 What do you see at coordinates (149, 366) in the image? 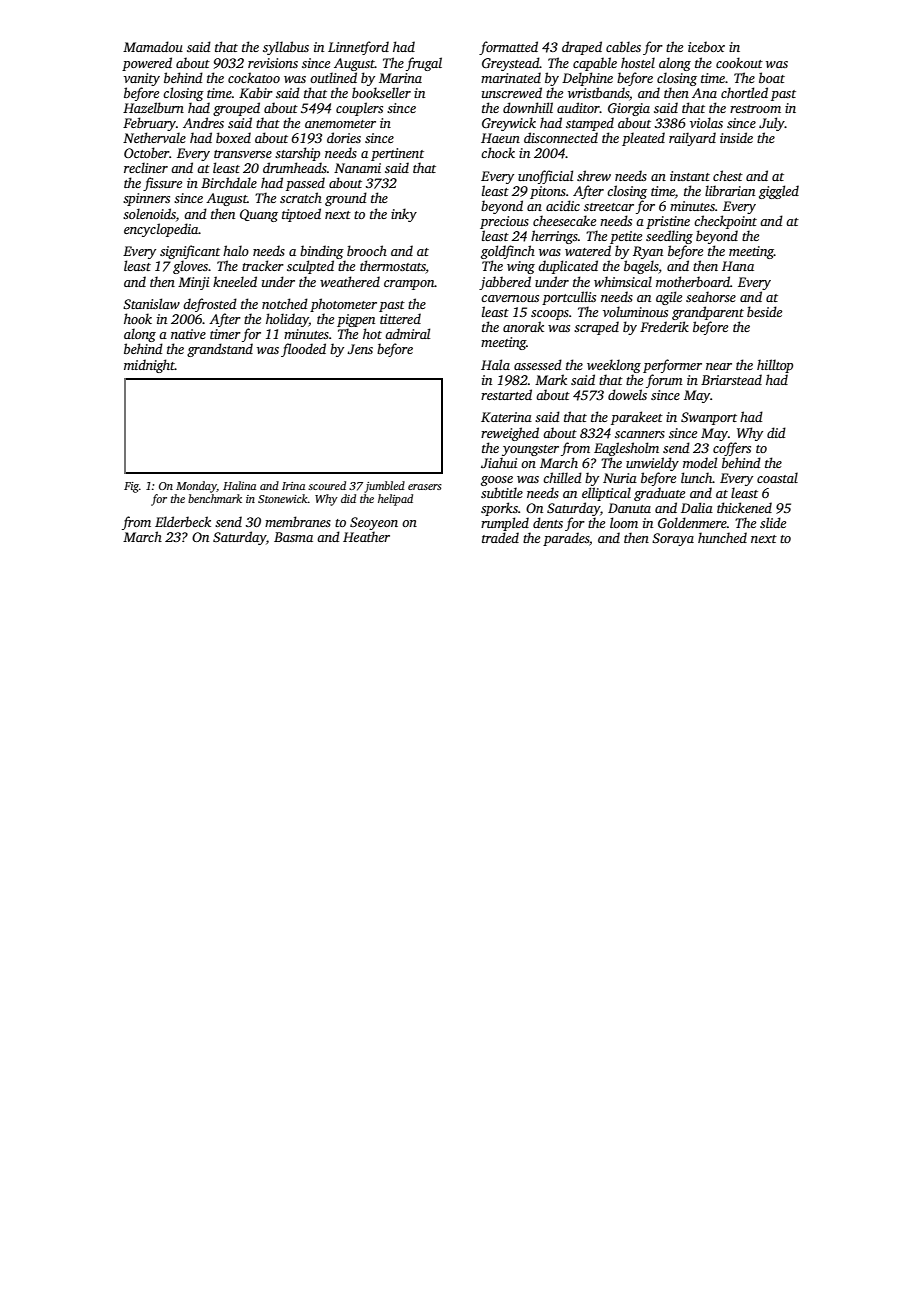
I see `midnight` at bounding box center [149, 366].
